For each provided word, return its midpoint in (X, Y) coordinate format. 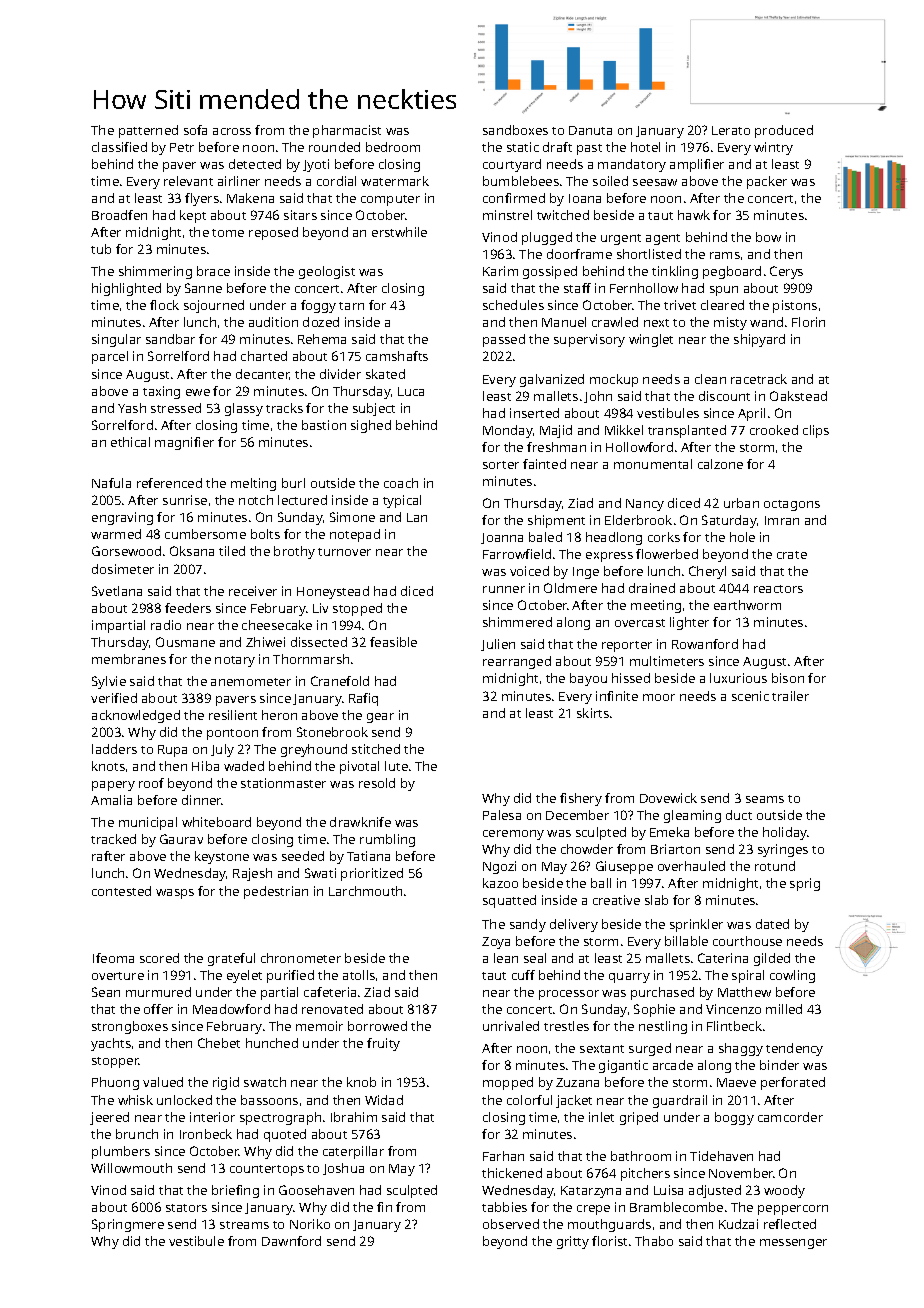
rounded (334, 147)
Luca (411, 391)
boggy (734, 1118)
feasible (393, 642)
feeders (188, 608)
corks (664, 537)
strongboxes (130, 1027)
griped (639, 1118)
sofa (195, 130)
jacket (574, 1101)
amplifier (697, 165)
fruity (383, 1044)
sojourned (214, 306)
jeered (109, 1118)
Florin (808, 322)
